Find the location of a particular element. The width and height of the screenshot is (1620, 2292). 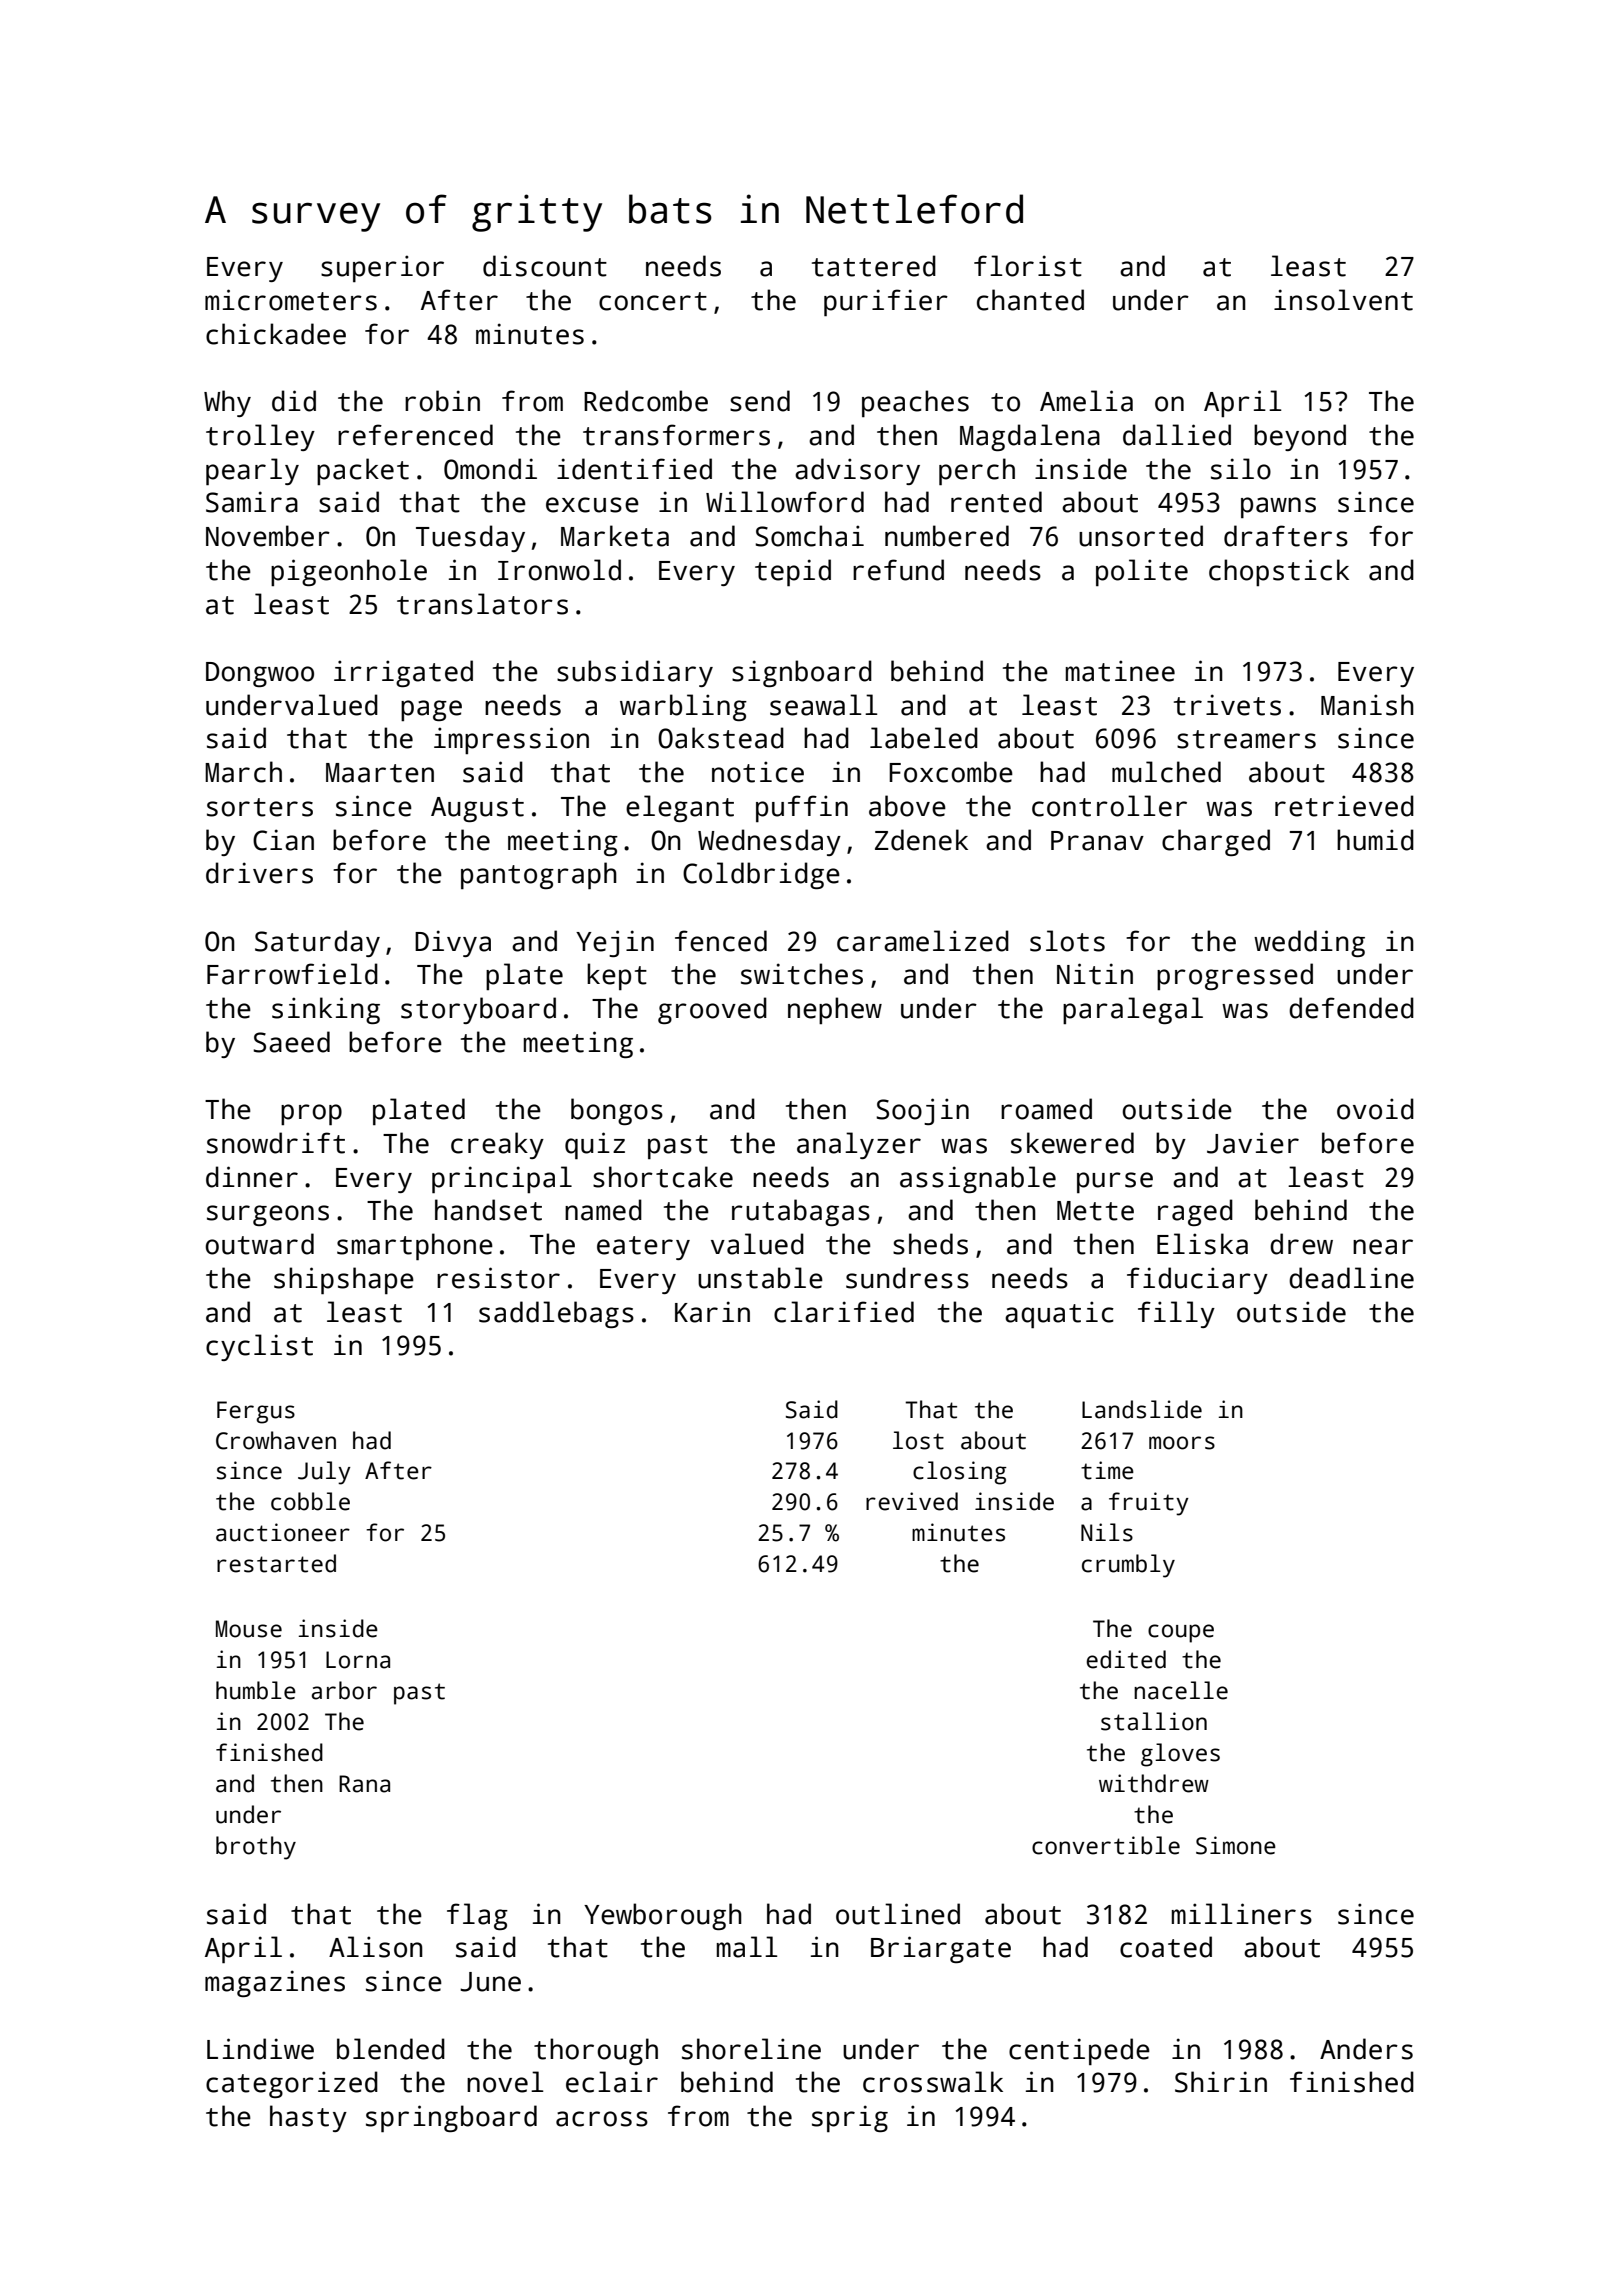

Dongwoo is located at coordinates (260, 674).
